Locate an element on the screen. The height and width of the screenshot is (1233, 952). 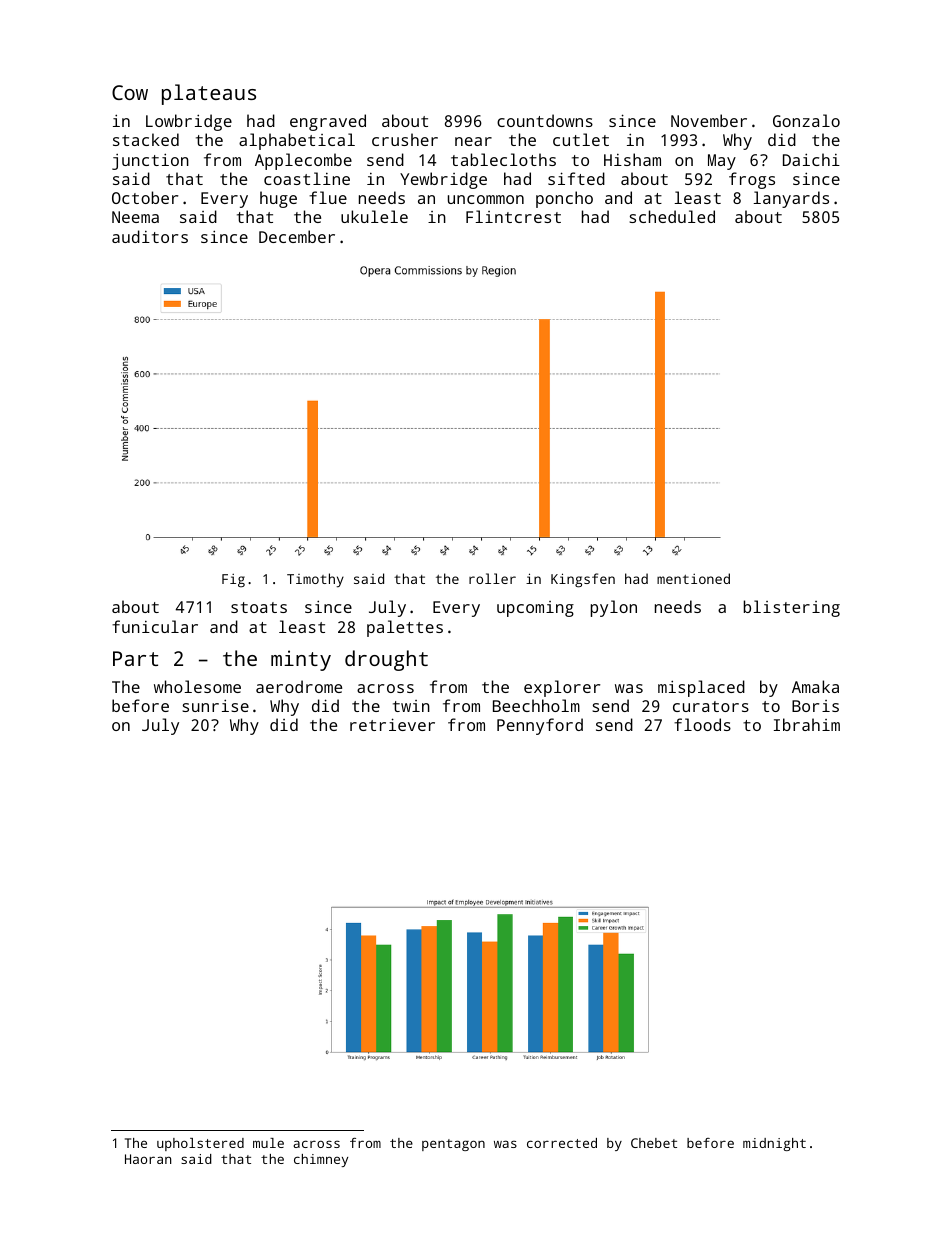
countdowns is located at coordinates (545, 120).
